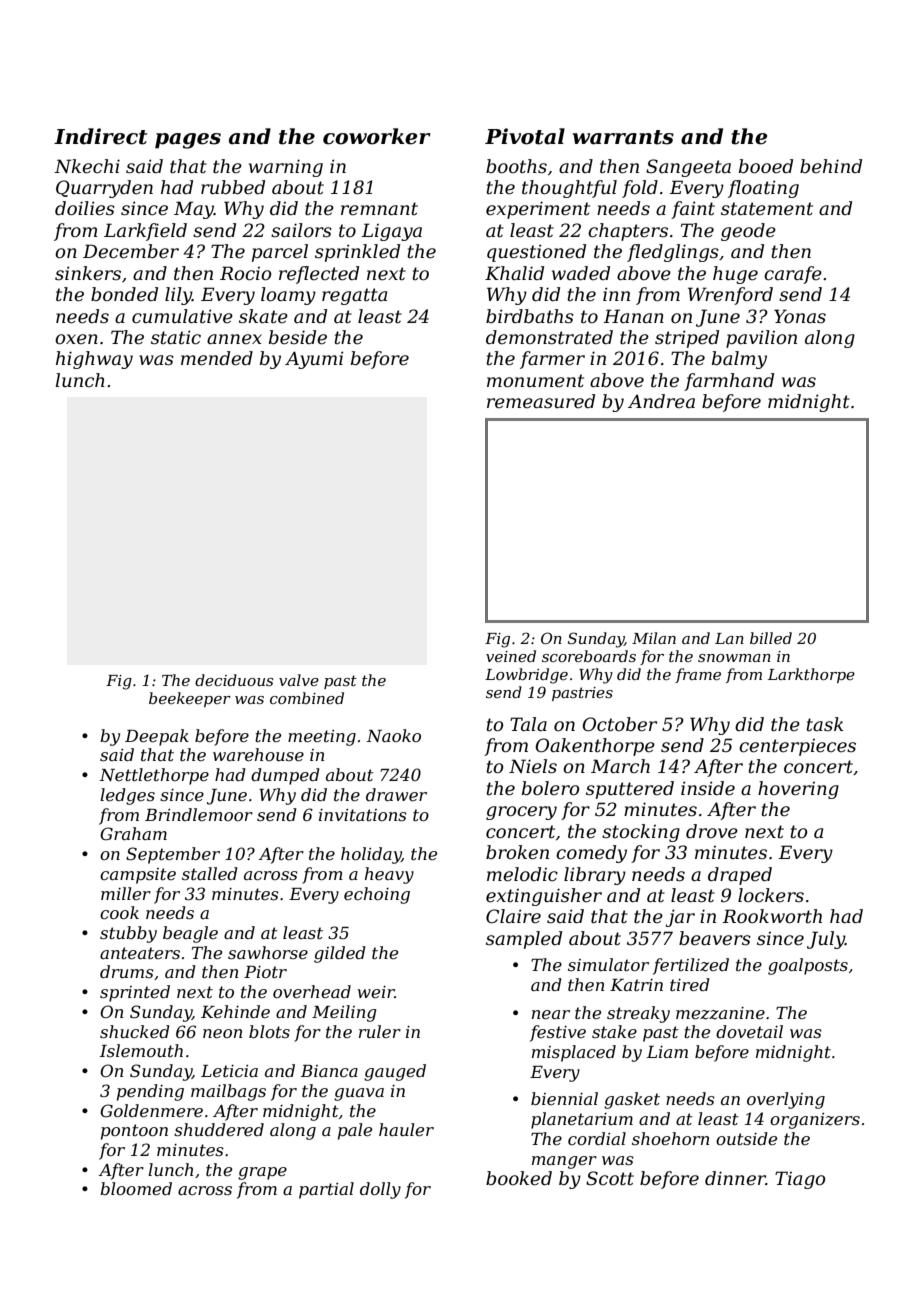 The width and height of the screenshot is (924, 1311). I want to click on hovering, so click(798, 790).
